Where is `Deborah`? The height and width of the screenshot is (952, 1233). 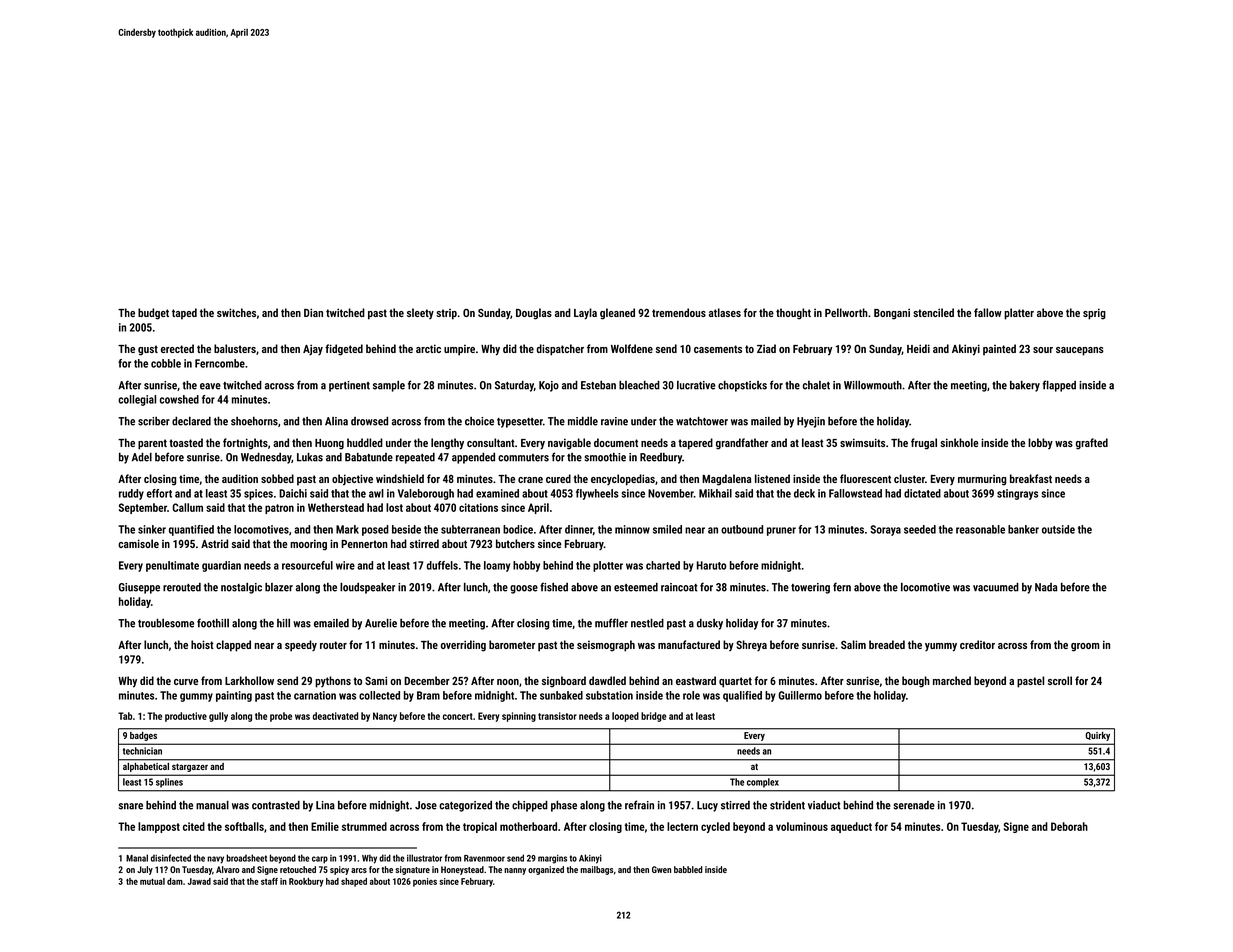 Deborah is located at coordinates (1069, 826).
